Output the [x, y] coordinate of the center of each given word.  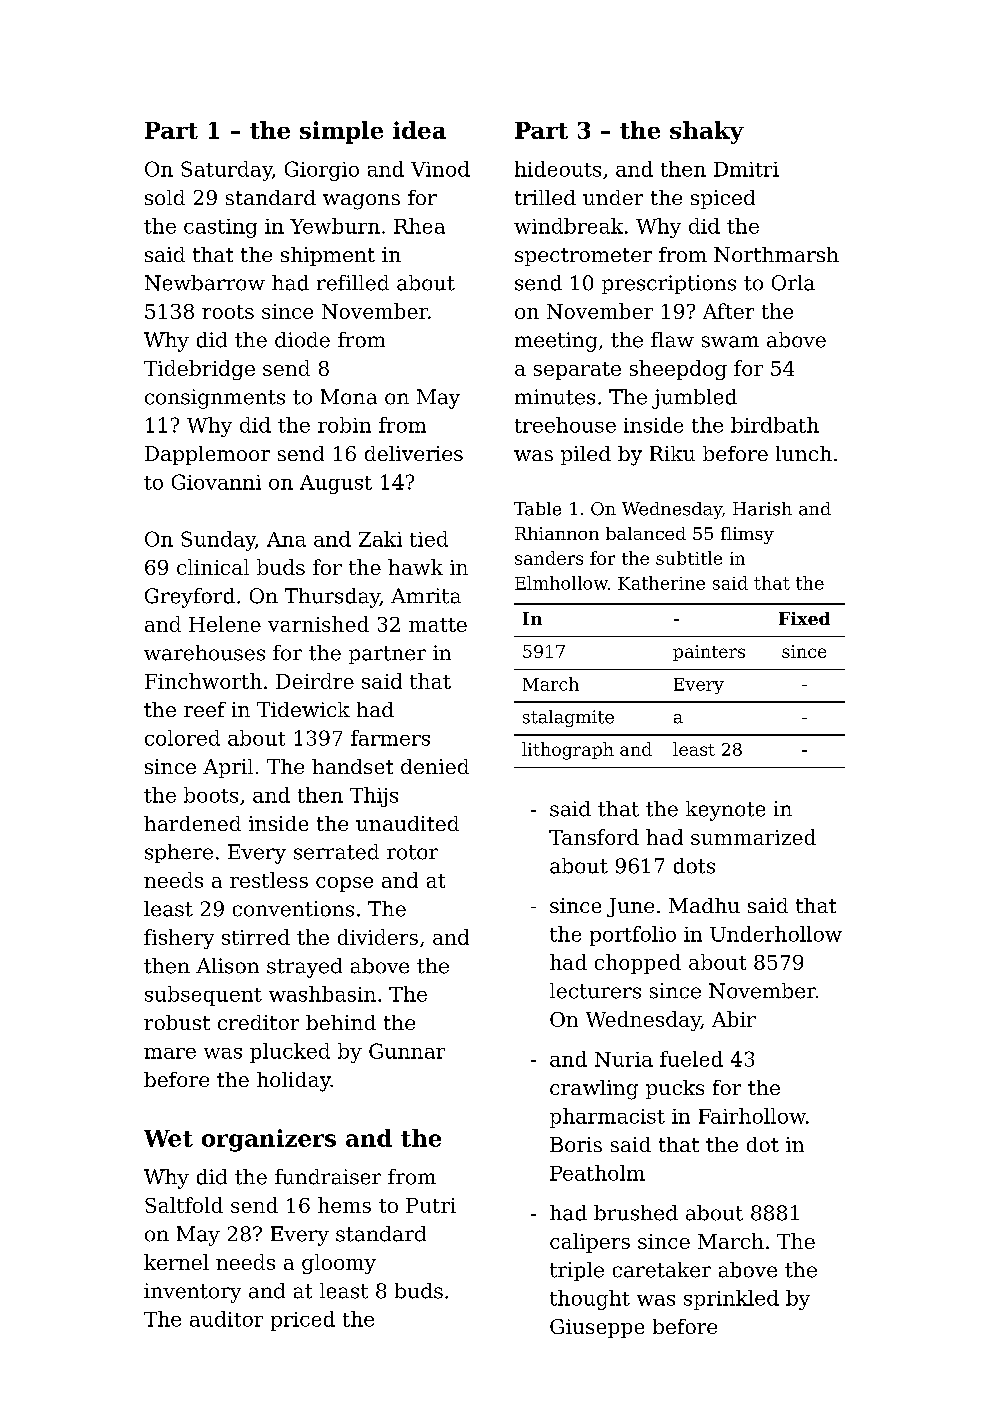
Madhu [704, 905]
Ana [286, 539]
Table [537, 509]
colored [182, 738]
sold [165, 197]
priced [303, 1321]
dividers [378, 937]
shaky [707, 132]
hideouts [558, 169]
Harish [762, 509]
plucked [290, 1053]
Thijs [374, 797]
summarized [753, 837]
